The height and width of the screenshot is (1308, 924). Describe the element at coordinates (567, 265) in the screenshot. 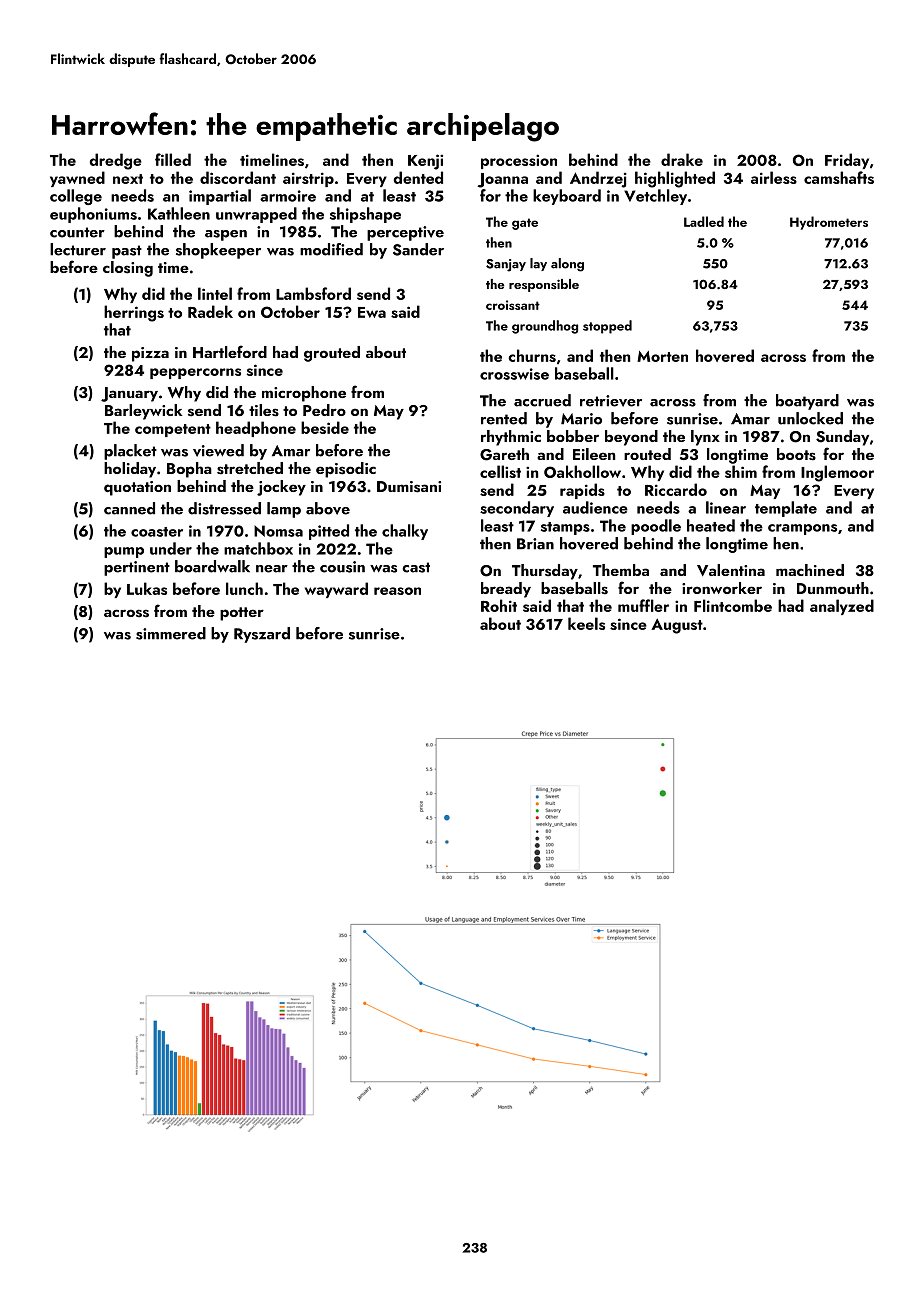

I see `along` at that location.
